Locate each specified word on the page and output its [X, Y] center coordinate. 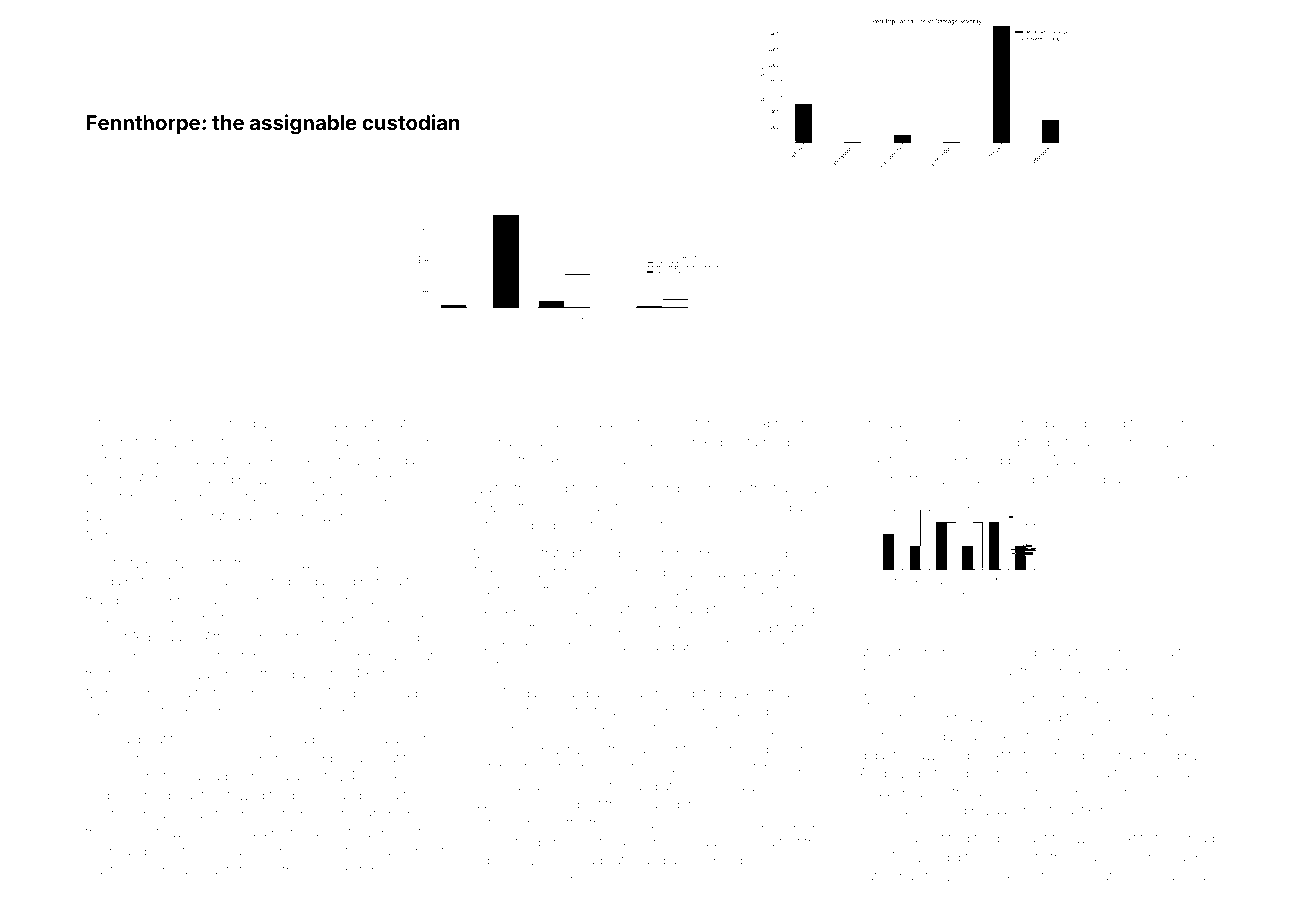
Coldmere [502, 423]
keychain [1105, 672]
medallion [1050, 423]
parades [172, 639]
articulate [387, 423]
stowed [242, 795]
